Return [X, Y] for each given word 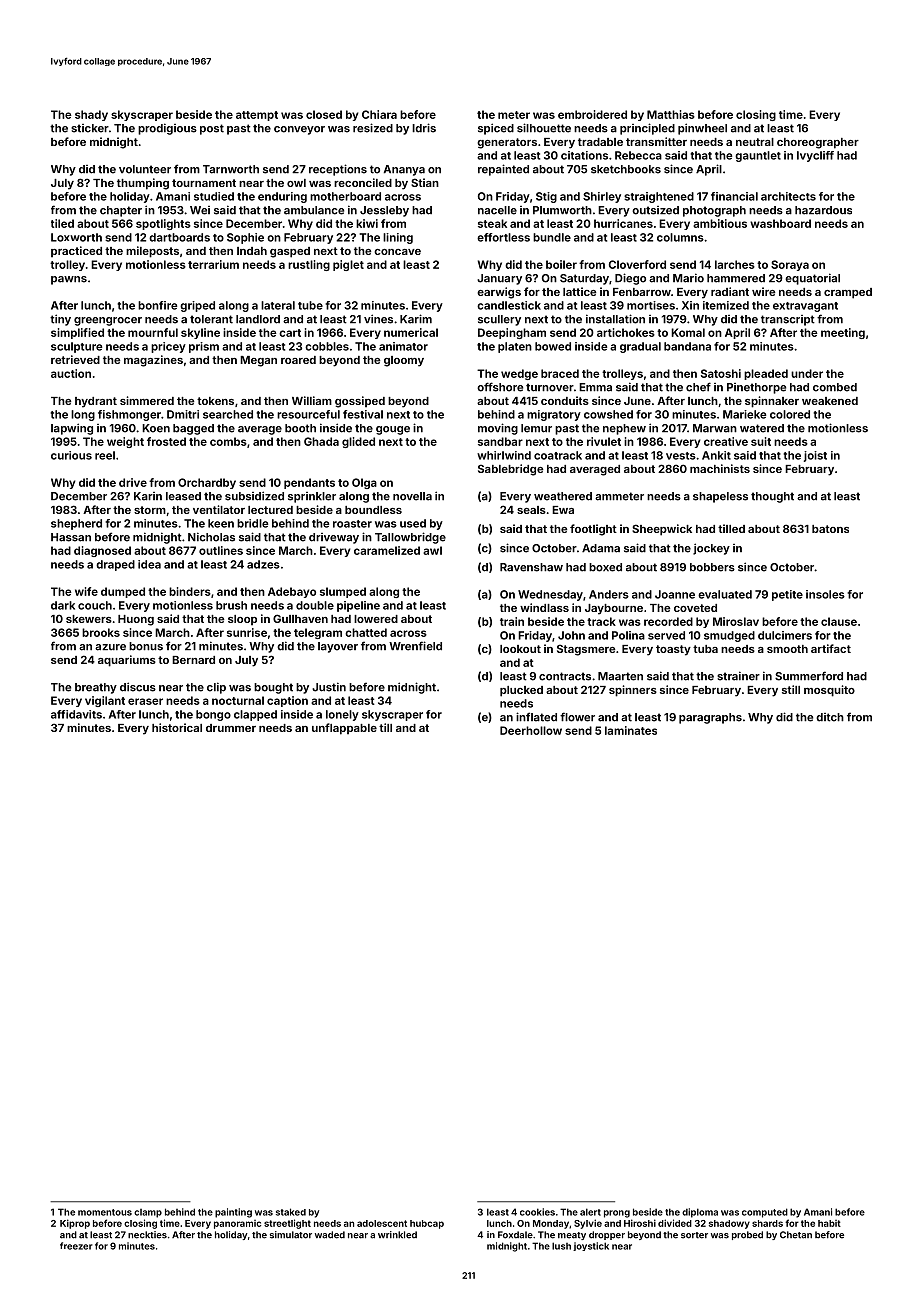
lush [561, 1246]
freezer [76, 1246]
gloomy [404, 361]
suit [761, 441]
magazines [153, 361]
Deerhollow [531, 730]
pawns [69, 280]
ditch [830, 717]
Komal [688, 332]
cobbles [327, 346]
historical [177, 727]
